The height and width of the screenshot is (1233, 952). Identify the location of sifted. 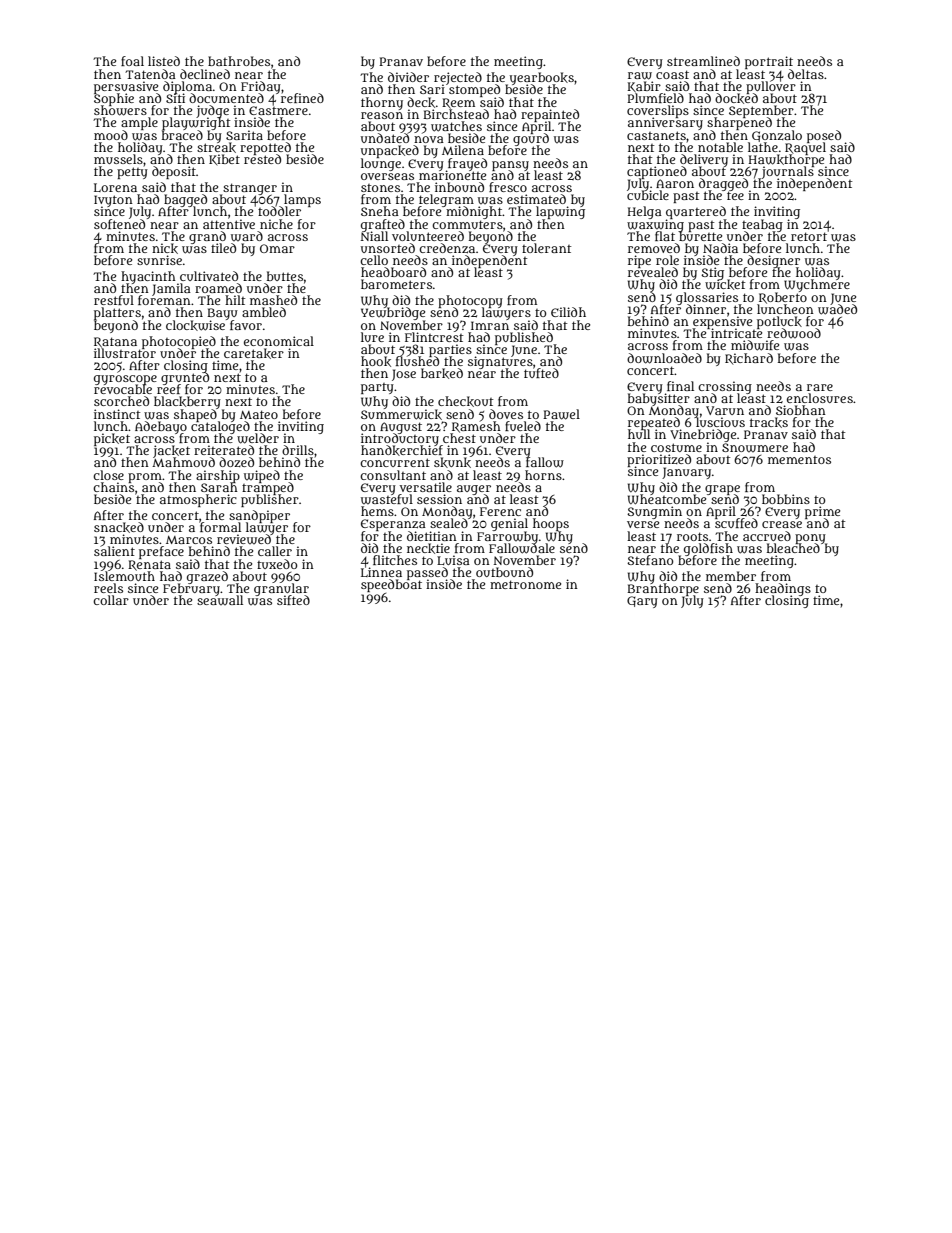
(293, 600).
